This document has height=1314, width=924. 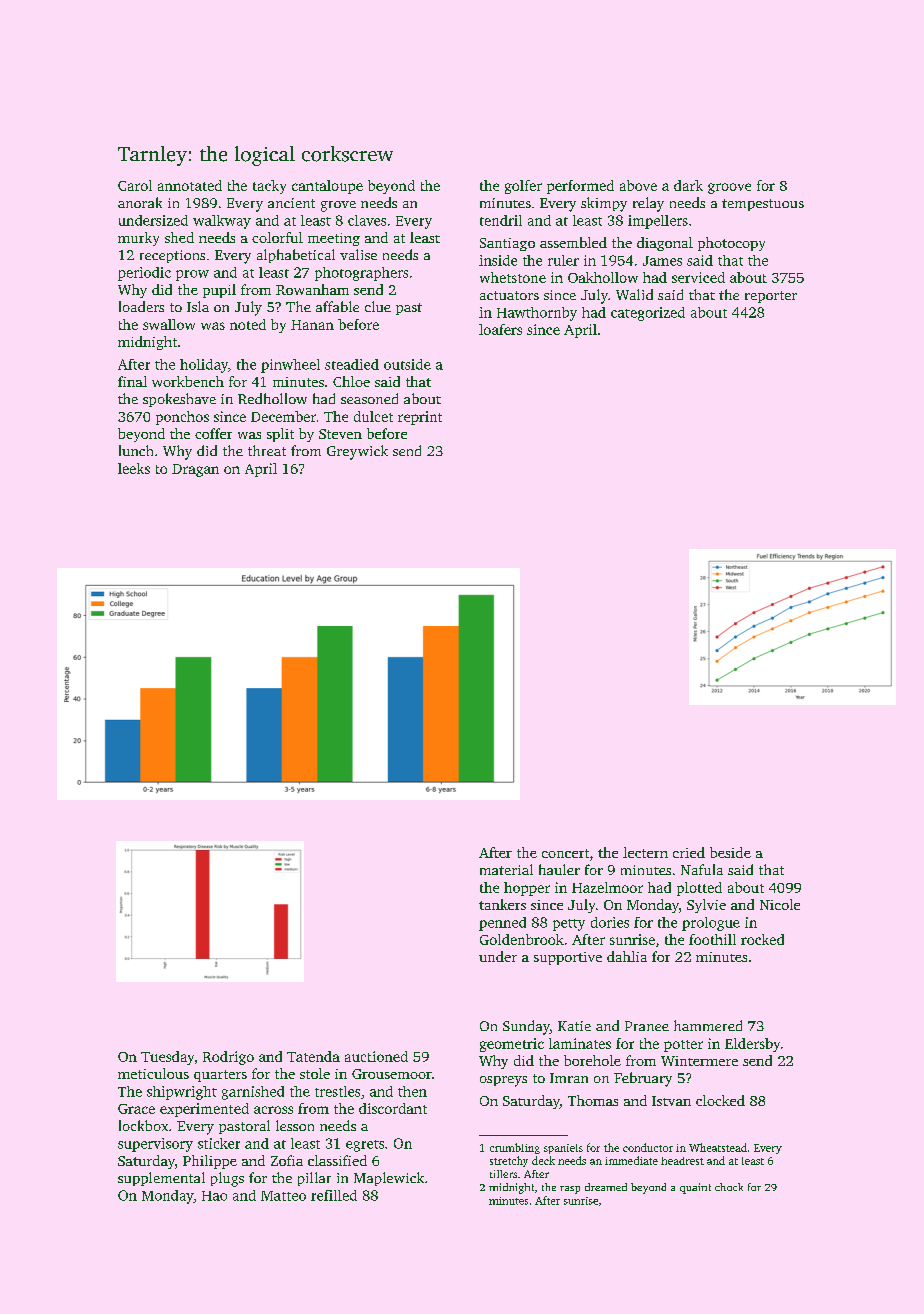 What do you see at coordinates (752, 1045) in the document?
I see `Eldersby` at bounding box center [752, 1045].
